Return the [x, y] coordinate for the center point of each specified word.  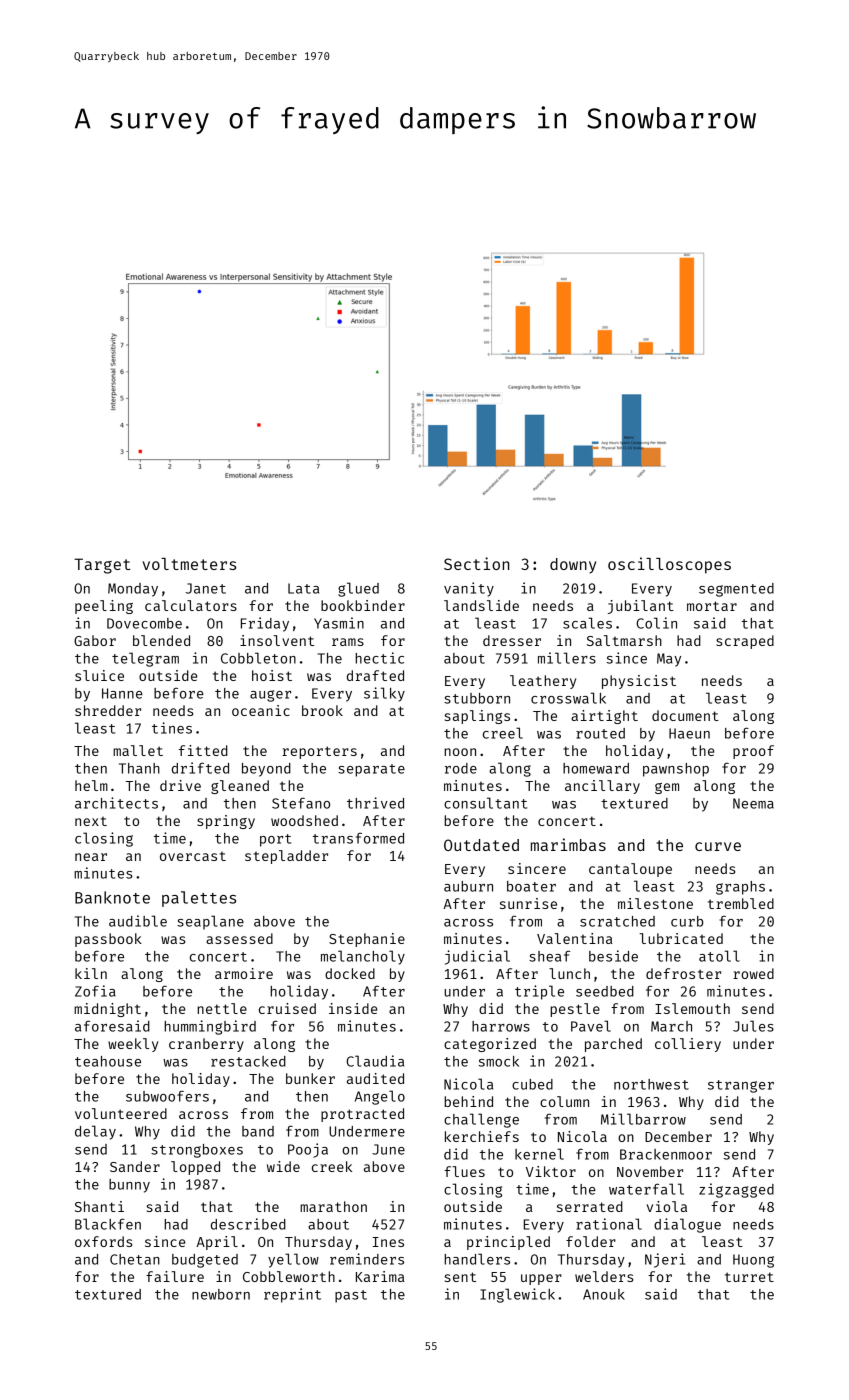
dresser [512, 640]
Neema [753, 803]
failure [175, 1276]
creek [332, 1166]
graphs [740, 888]
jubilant [641, 607]
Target [102, 566]
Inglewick [517, 1295]
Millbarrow [643, 1119]
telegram [145, 659]
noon [460, 752]
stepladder [286, 857]
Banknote [112, 897]
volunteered [121, 1113]
